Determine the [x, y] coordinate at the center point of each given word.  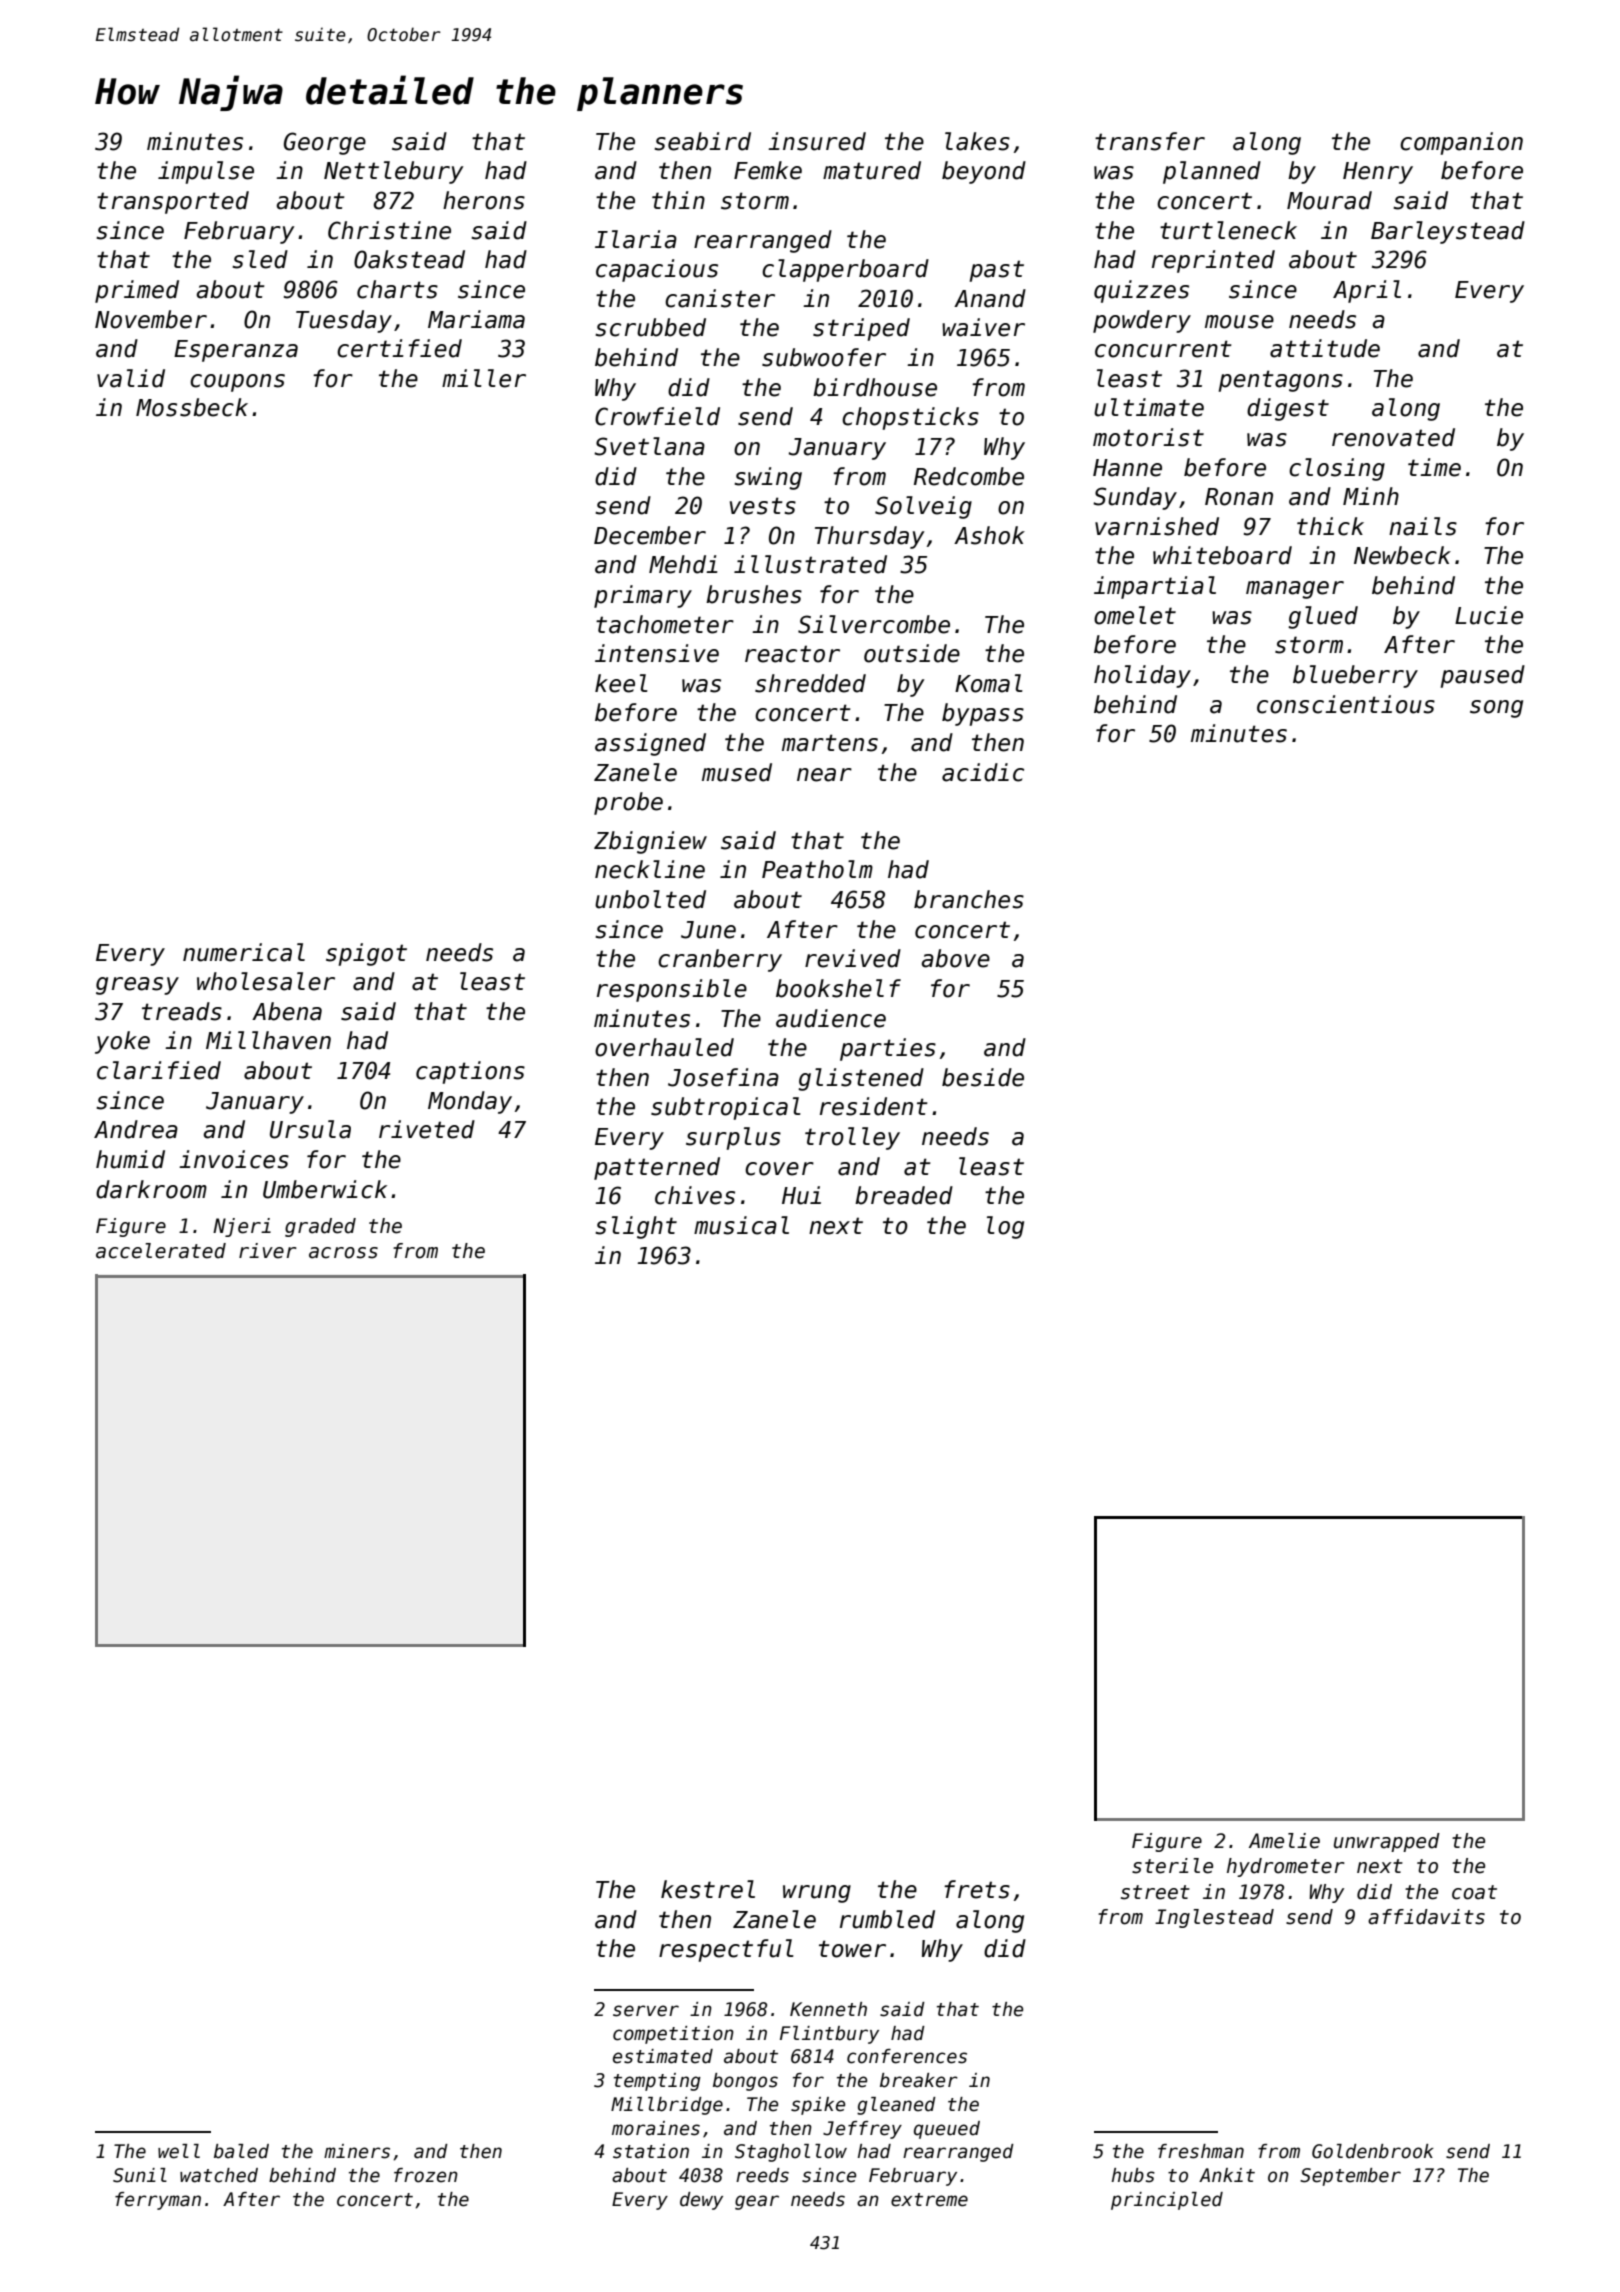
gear [757, 2202]
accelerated [161, 1251]
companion [1461, 143]
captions [470, 1072]
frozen [426, 2175]
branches [969, 899]
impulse [206, 172]
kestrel [708, 1889]
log [1005, 1227]
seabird [702, 141]
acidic [983, 772]
